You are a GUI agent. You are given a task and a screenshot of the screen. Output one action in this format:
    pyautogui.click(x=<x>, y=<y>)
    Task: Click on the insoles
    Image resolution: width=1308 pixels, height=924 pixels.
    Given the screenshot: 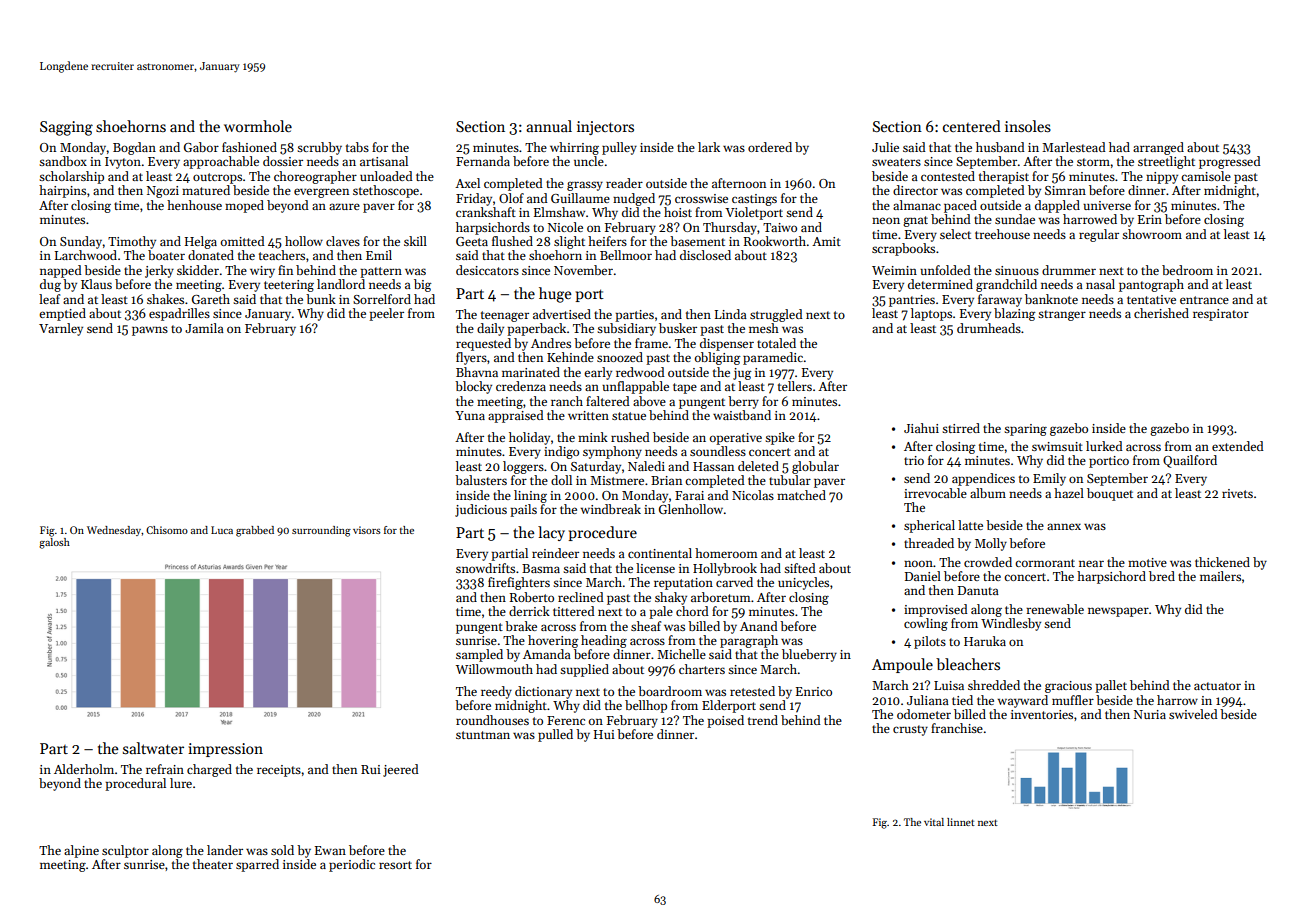 What is the action you would take?
    pyautogui.click(x=1028, y=126)
